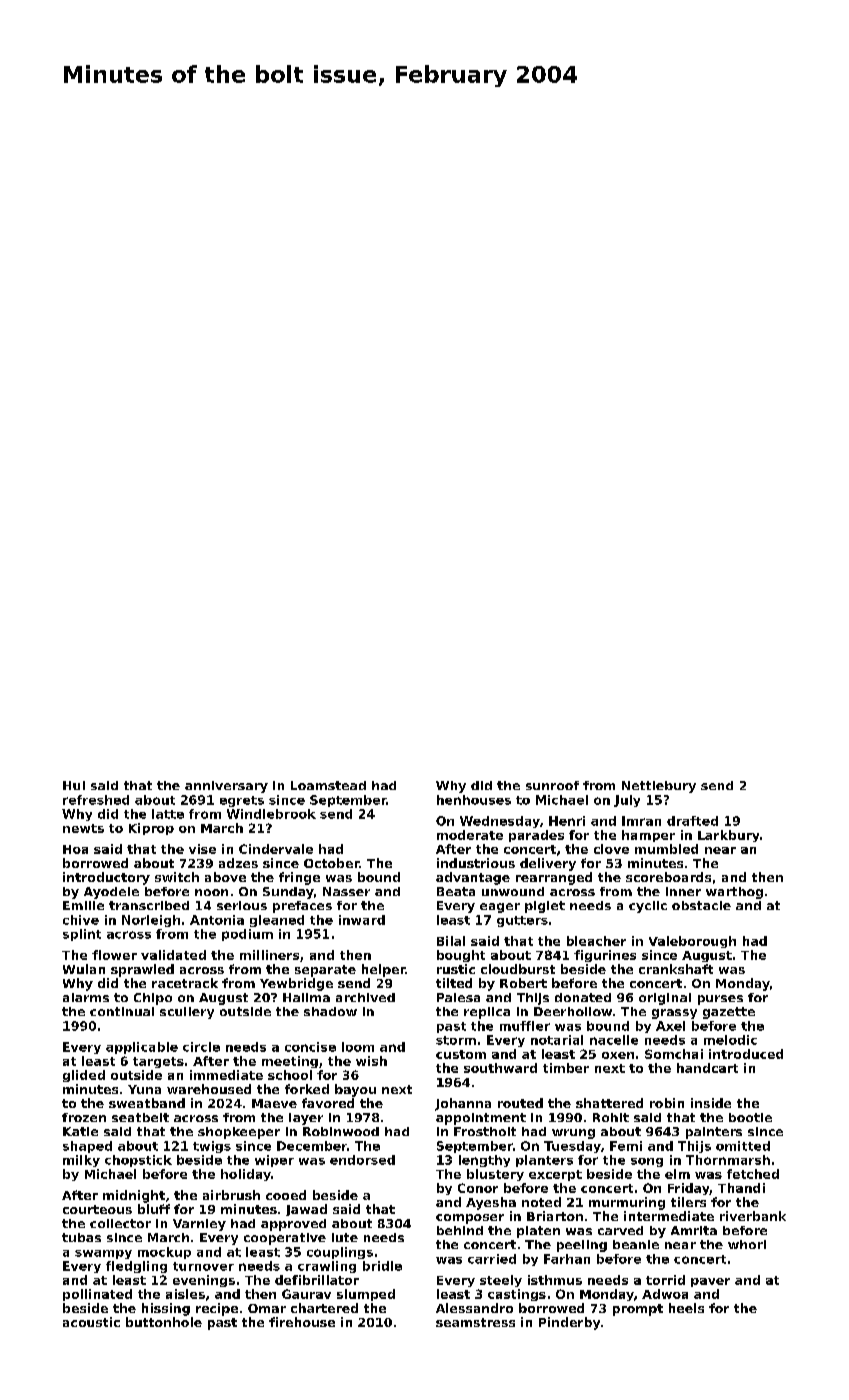  What do you see at coordinates (199, 1225) in the screenshot?
I see `Varnley` at bounding box center [199, 1225].
